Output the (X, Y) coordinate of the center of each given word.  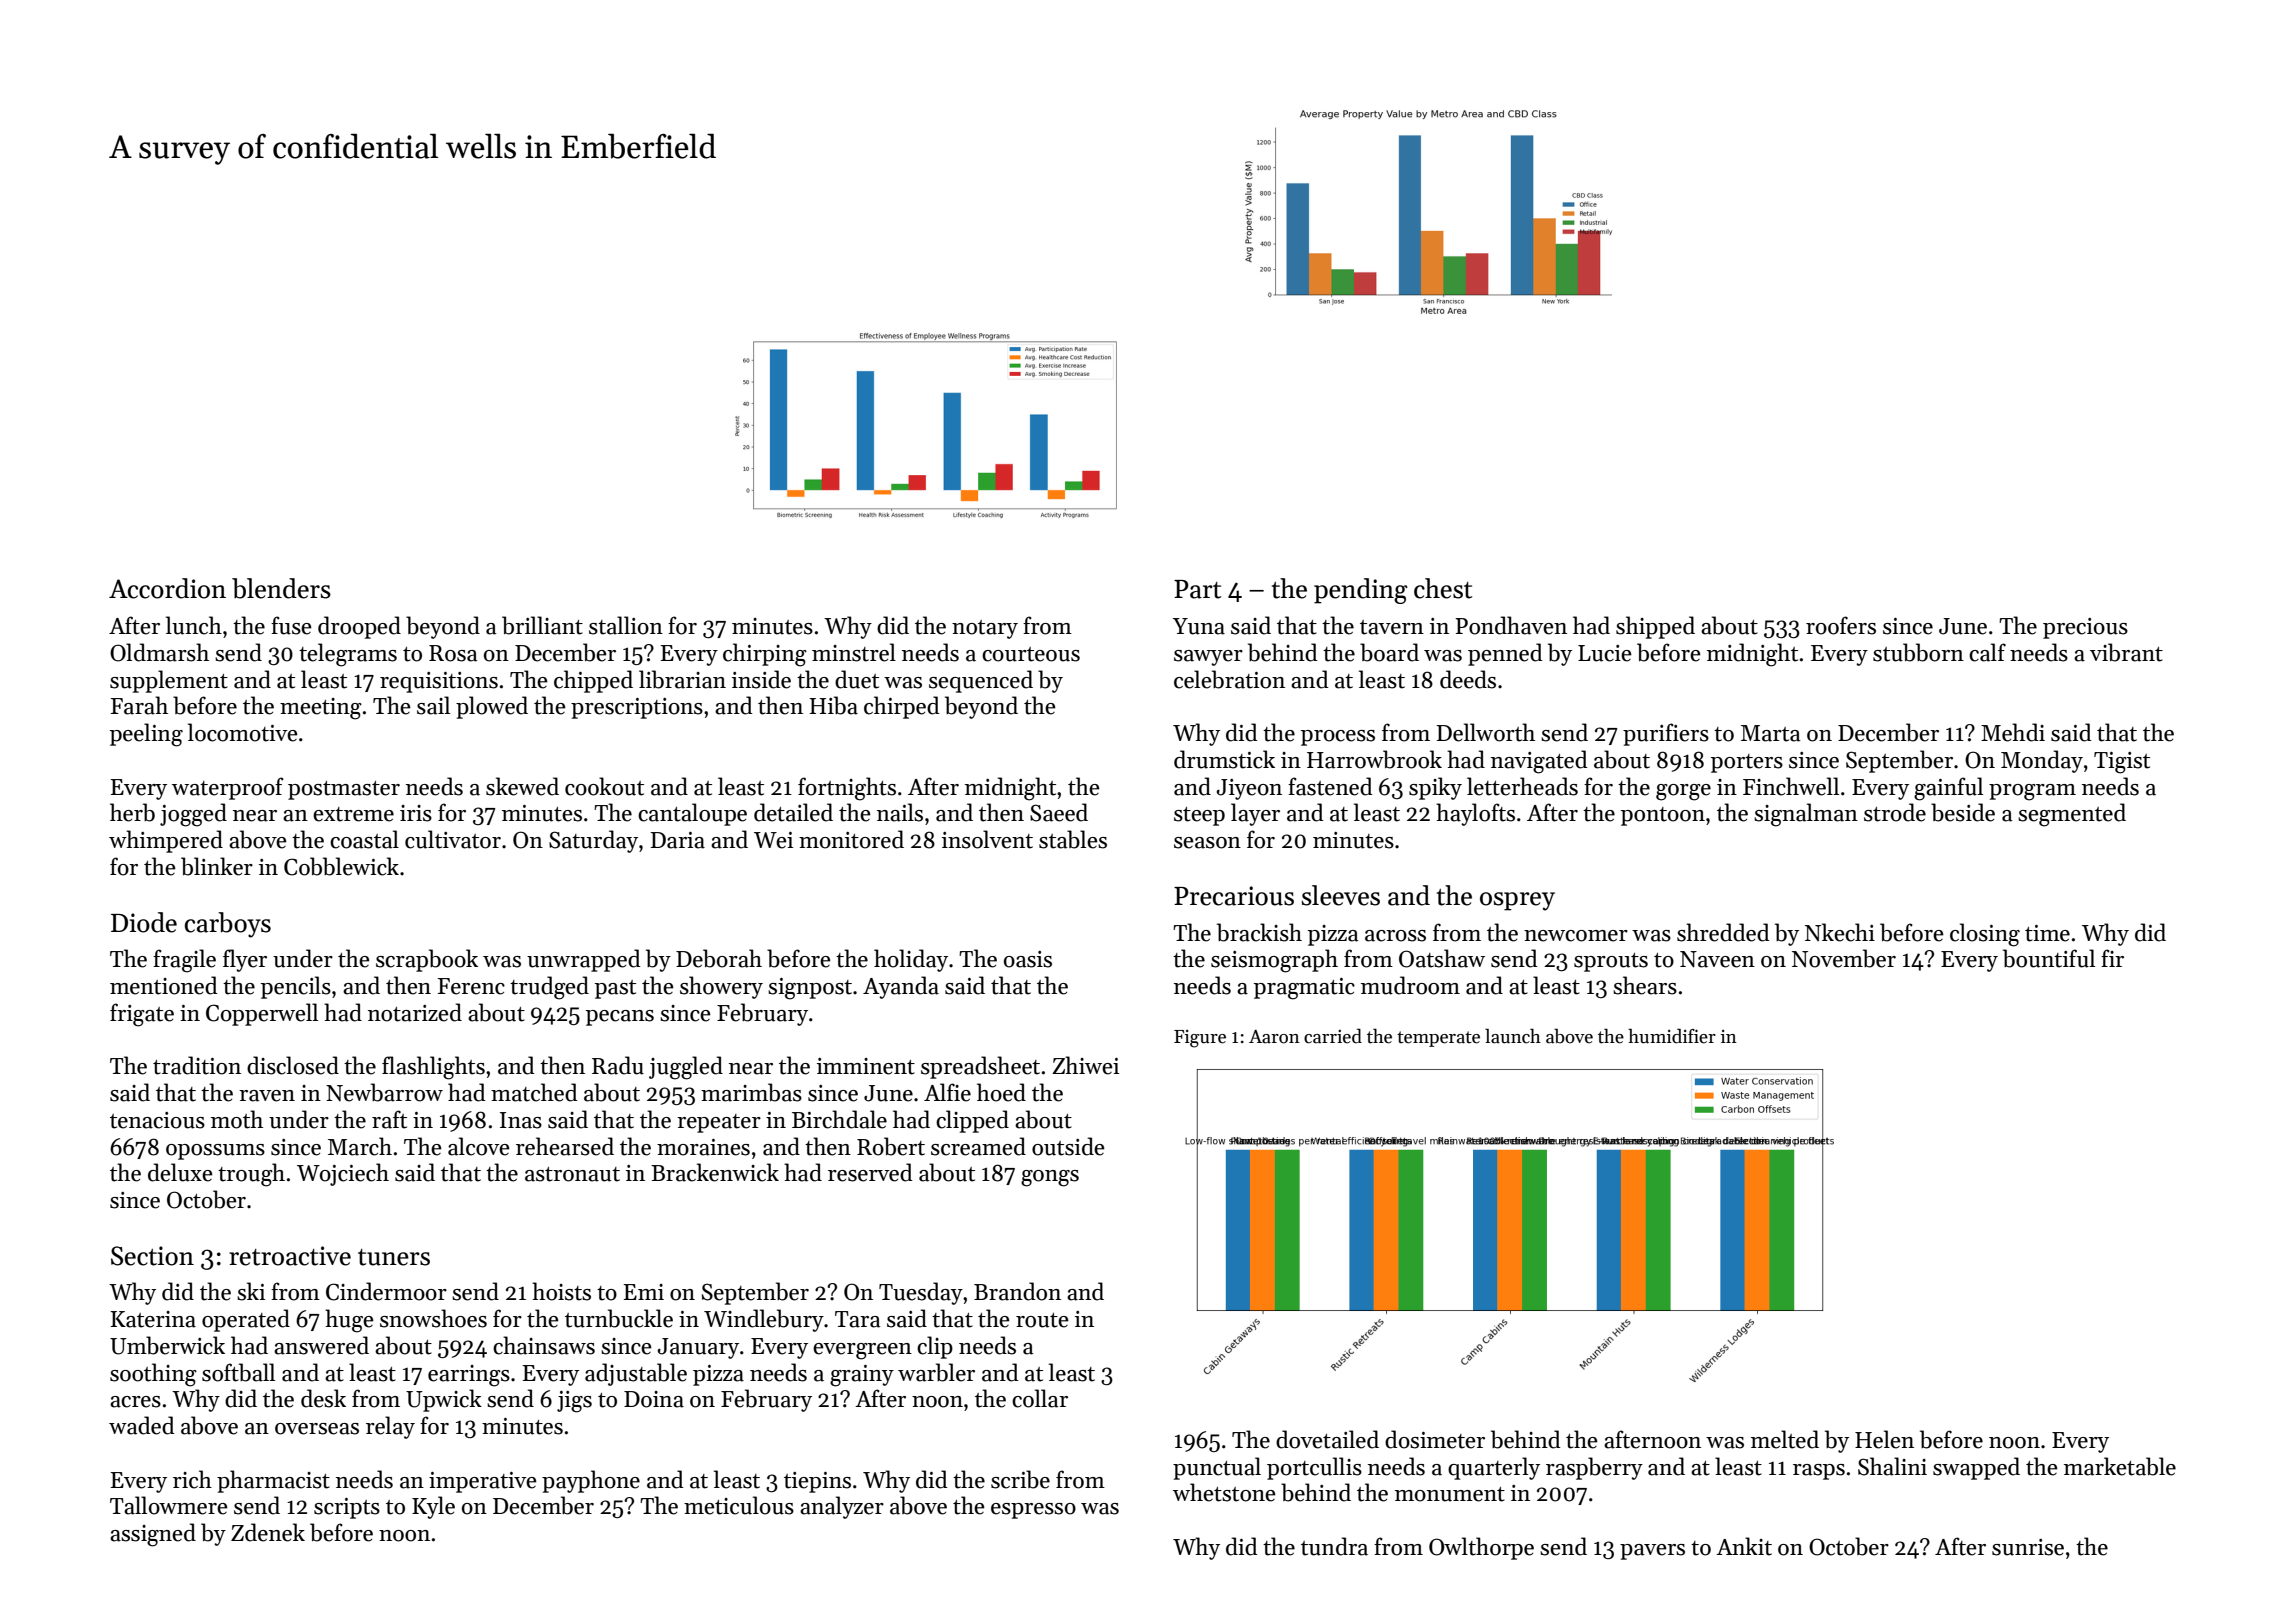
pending (1360, 591)
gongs (1050, 1178)
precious (2085, 628)
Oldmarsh (159, 652)
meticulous (739, 1505)
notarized (415, 1012)
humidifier (1672, 1036)
